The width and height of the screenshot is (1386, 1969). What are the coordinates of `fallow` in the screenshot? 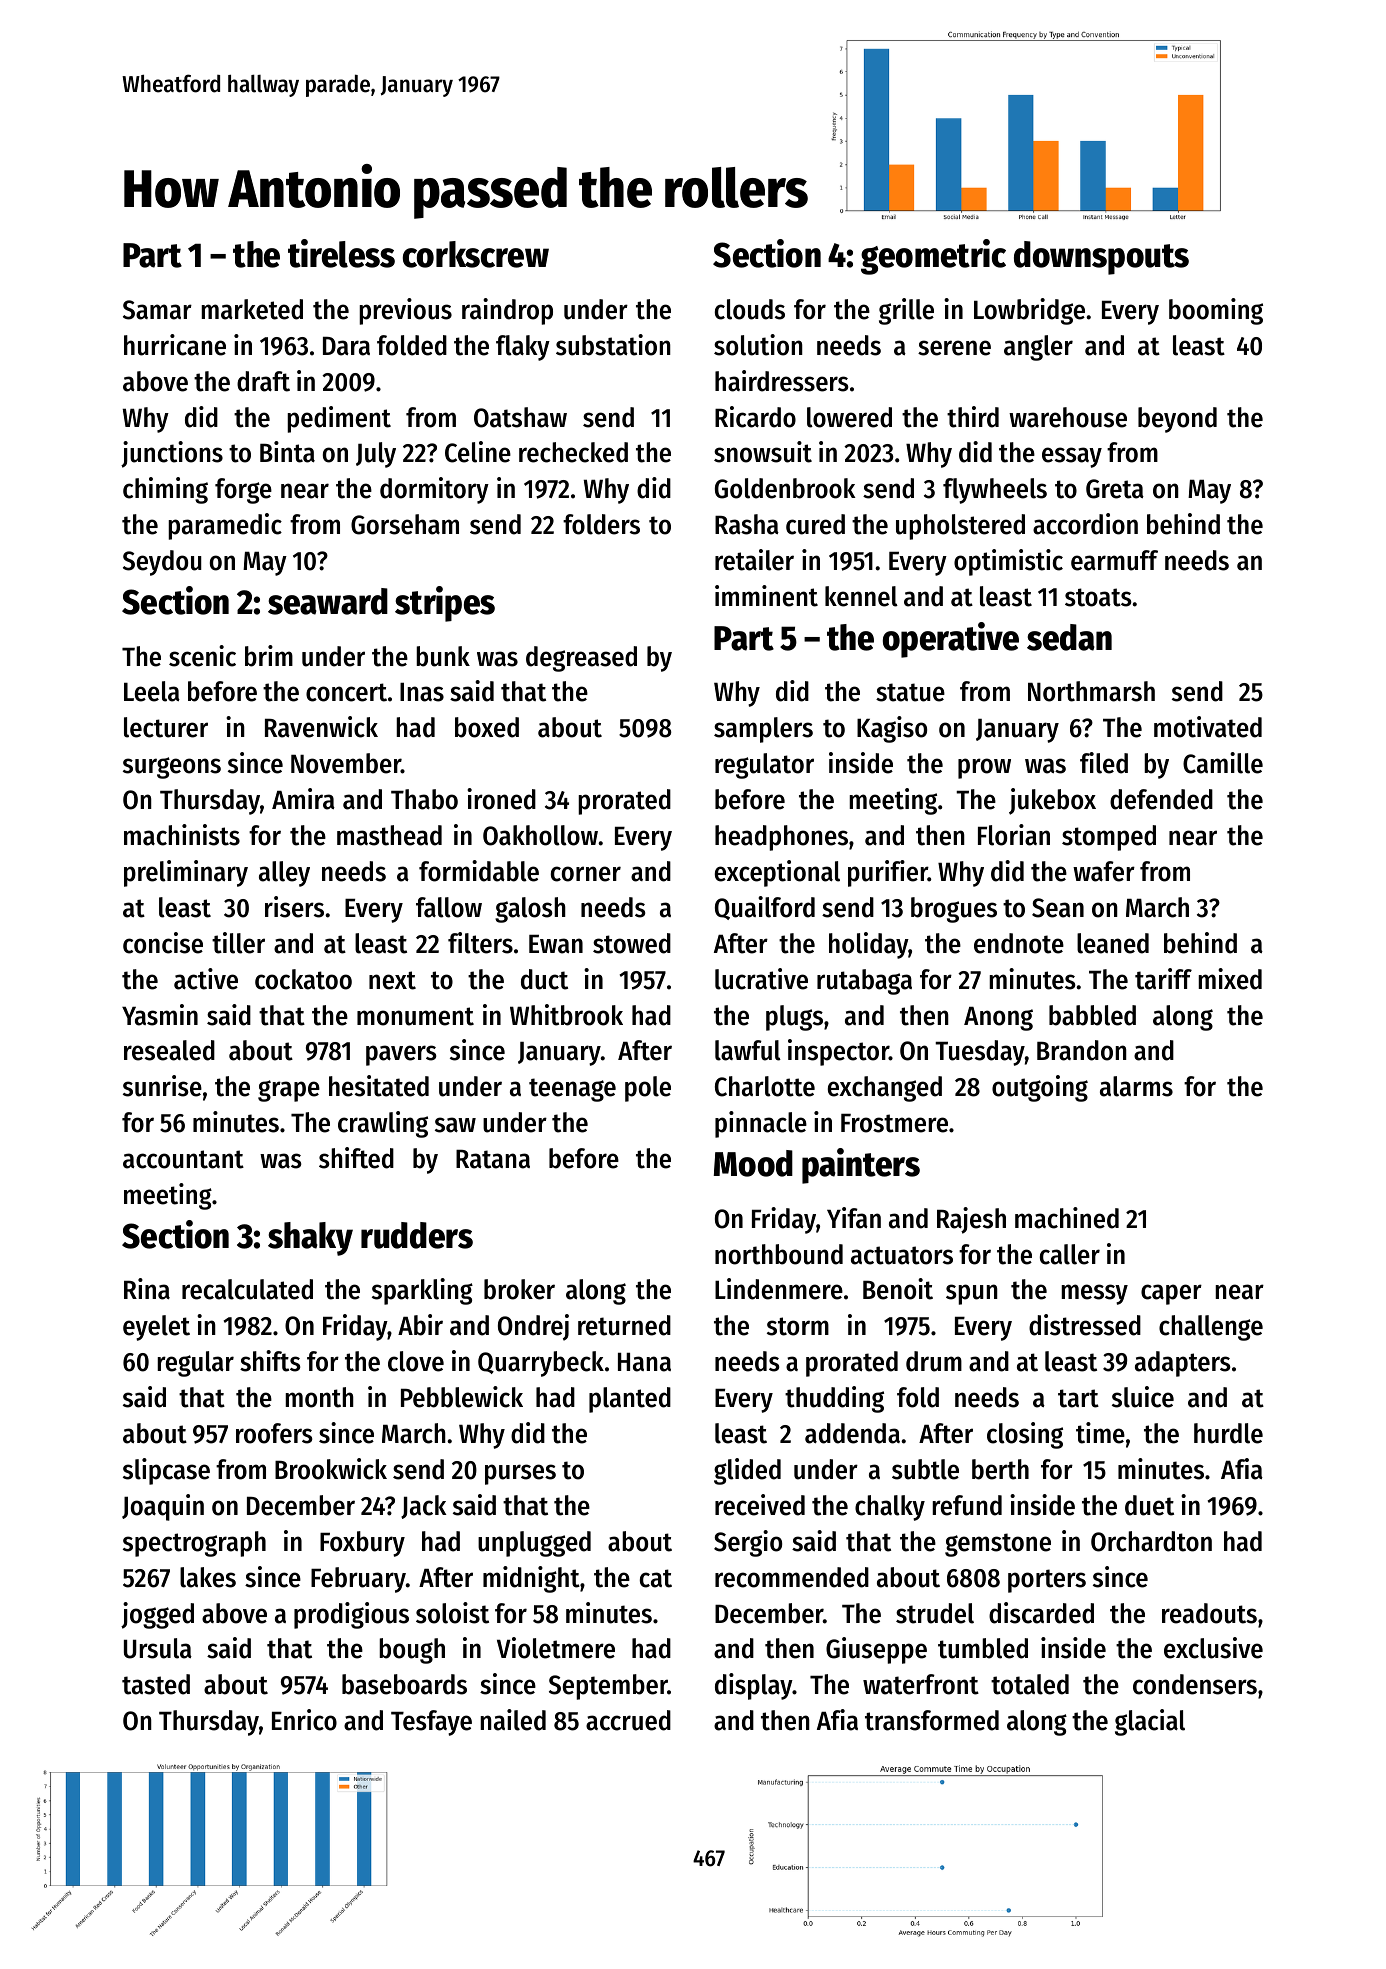 It's located at (449, 907).
